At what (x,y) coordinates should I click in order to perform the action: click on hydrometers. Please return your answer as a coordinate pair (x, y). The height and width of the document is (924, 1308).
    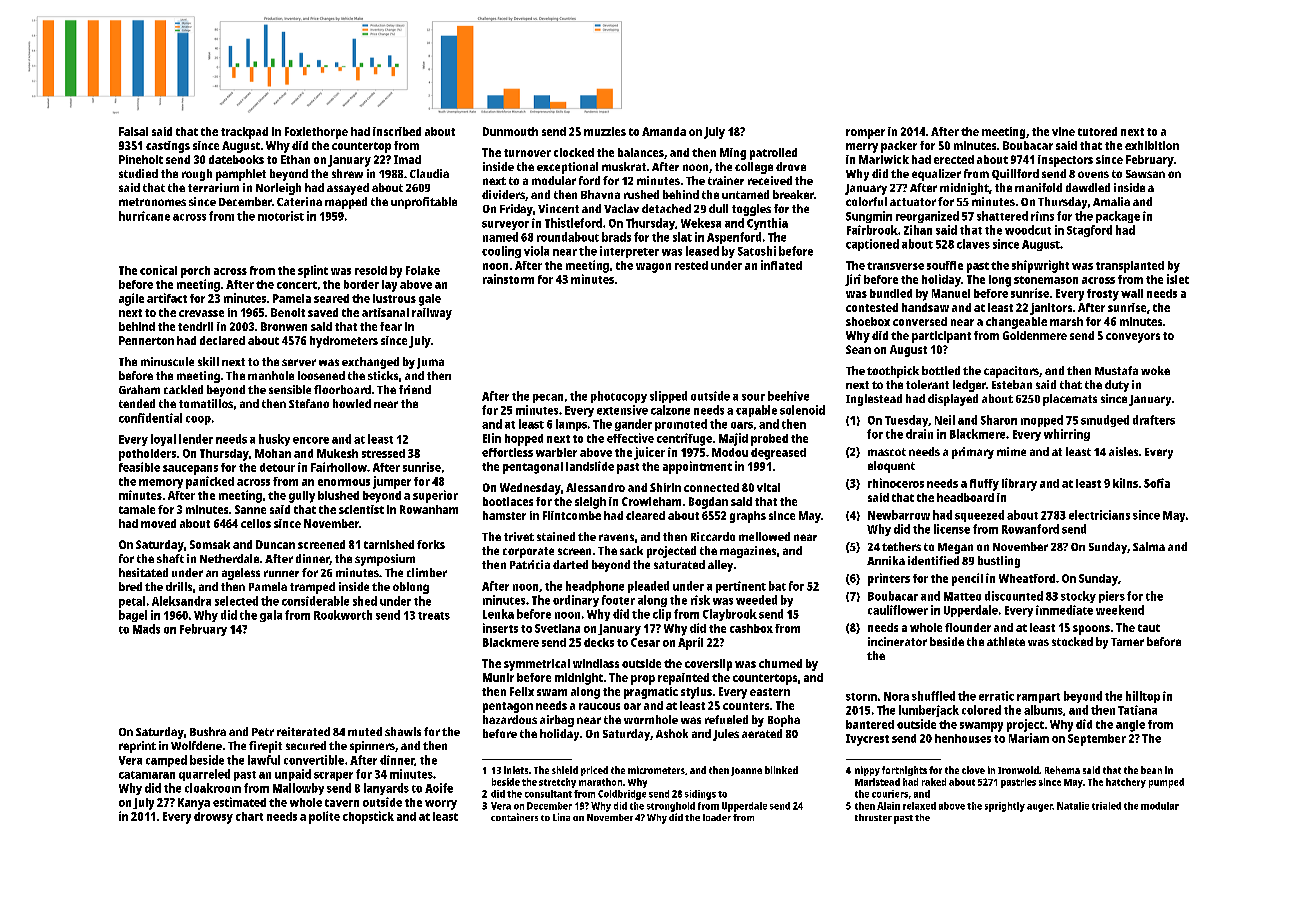
    Looking at the image, I should click on (344, 342).
